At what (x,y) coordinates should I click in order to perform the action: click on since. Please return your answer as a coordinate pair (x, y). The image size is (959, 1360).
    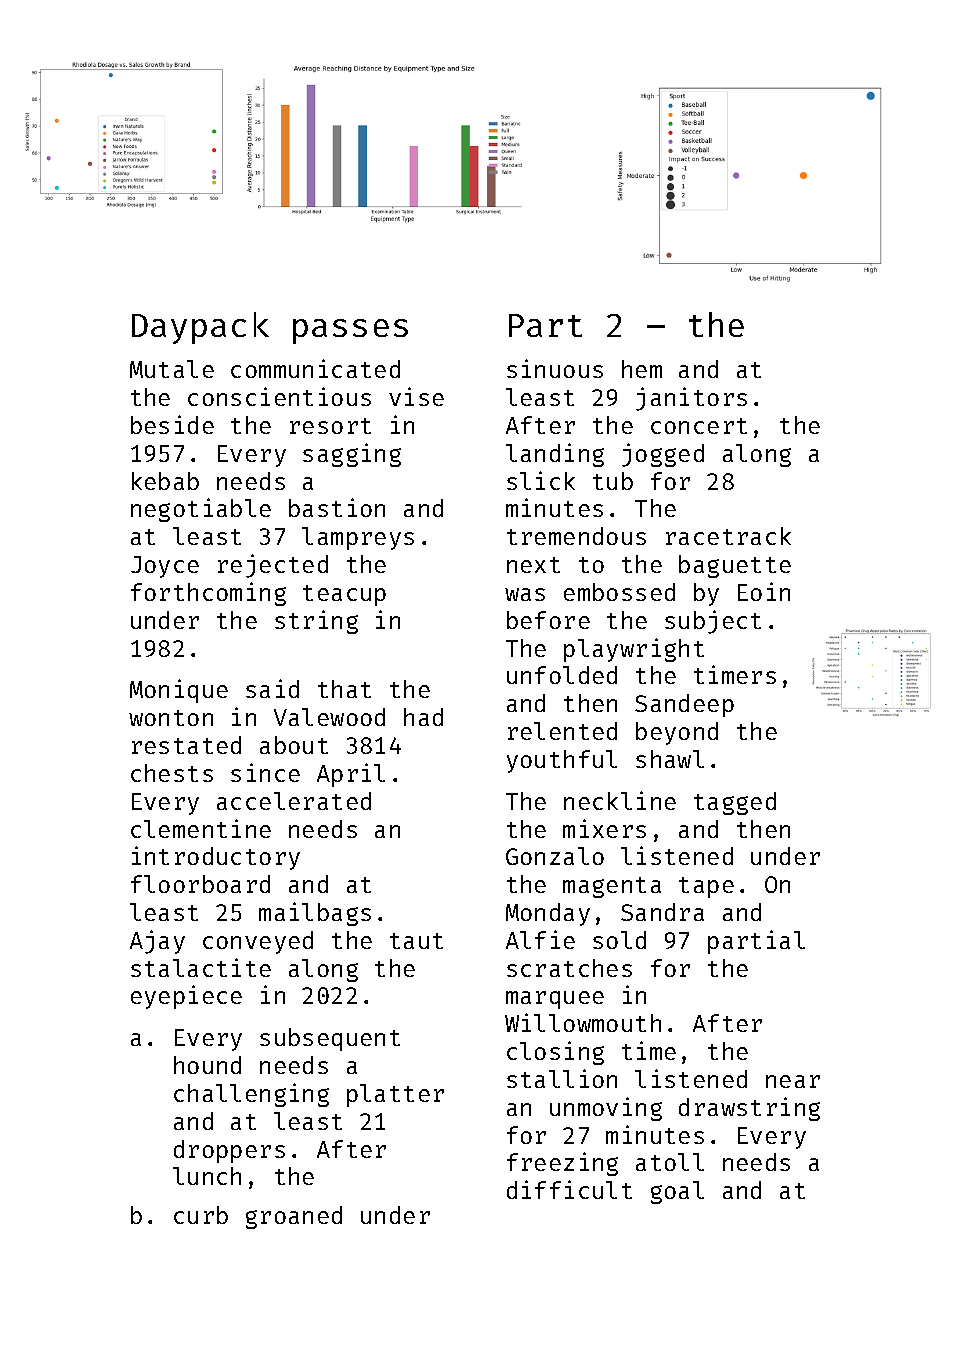
    Looking at the image, I should click on (265, 772).
